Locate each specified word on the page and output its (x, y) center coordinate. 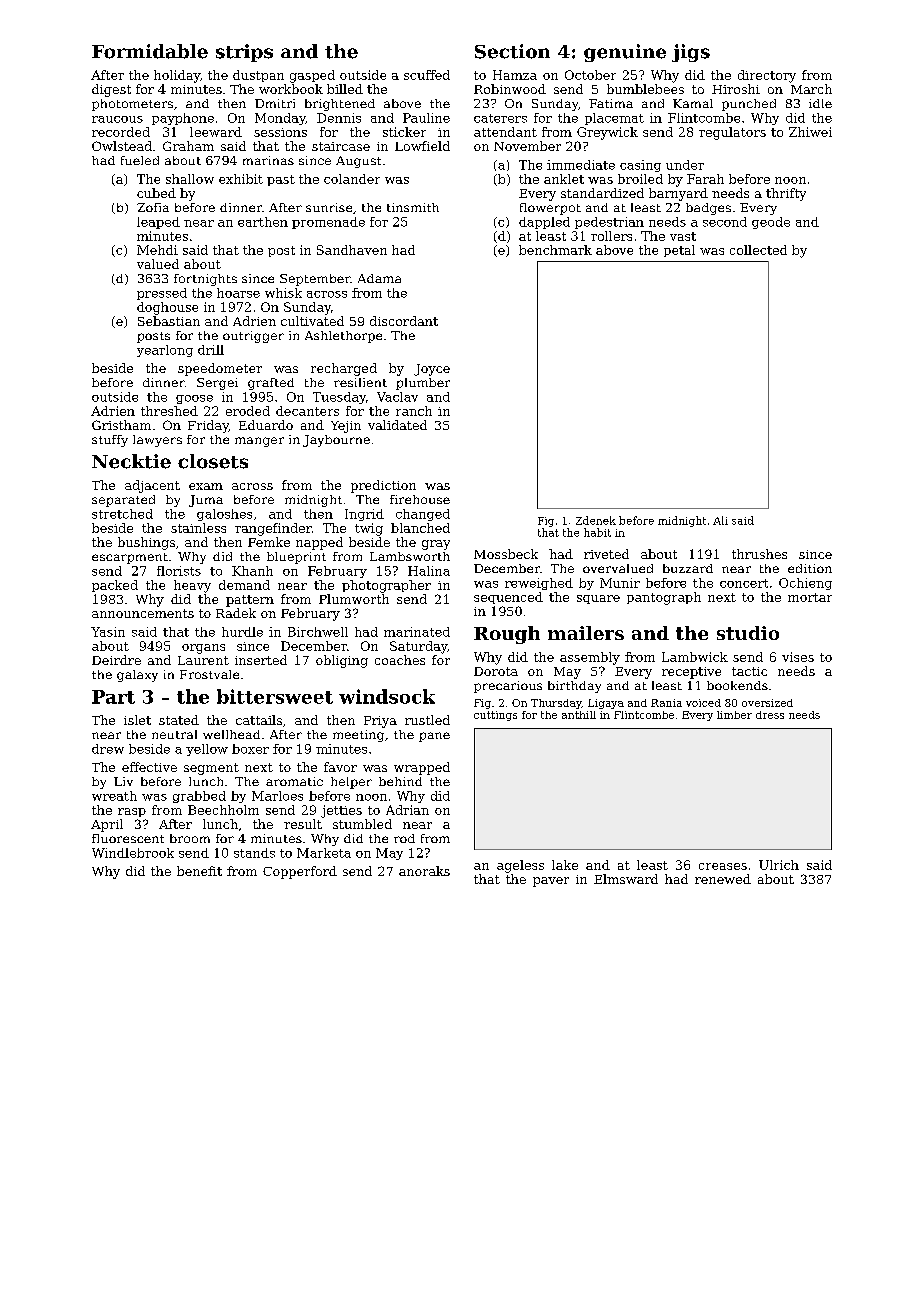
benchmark (555, 250)
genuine (625, 53)
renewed (723, 879)
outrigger (253, 337)
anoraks (424, 871)
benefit (199, 871)
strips (244, 53)
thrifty (786, 194)
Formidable (150, 51)
